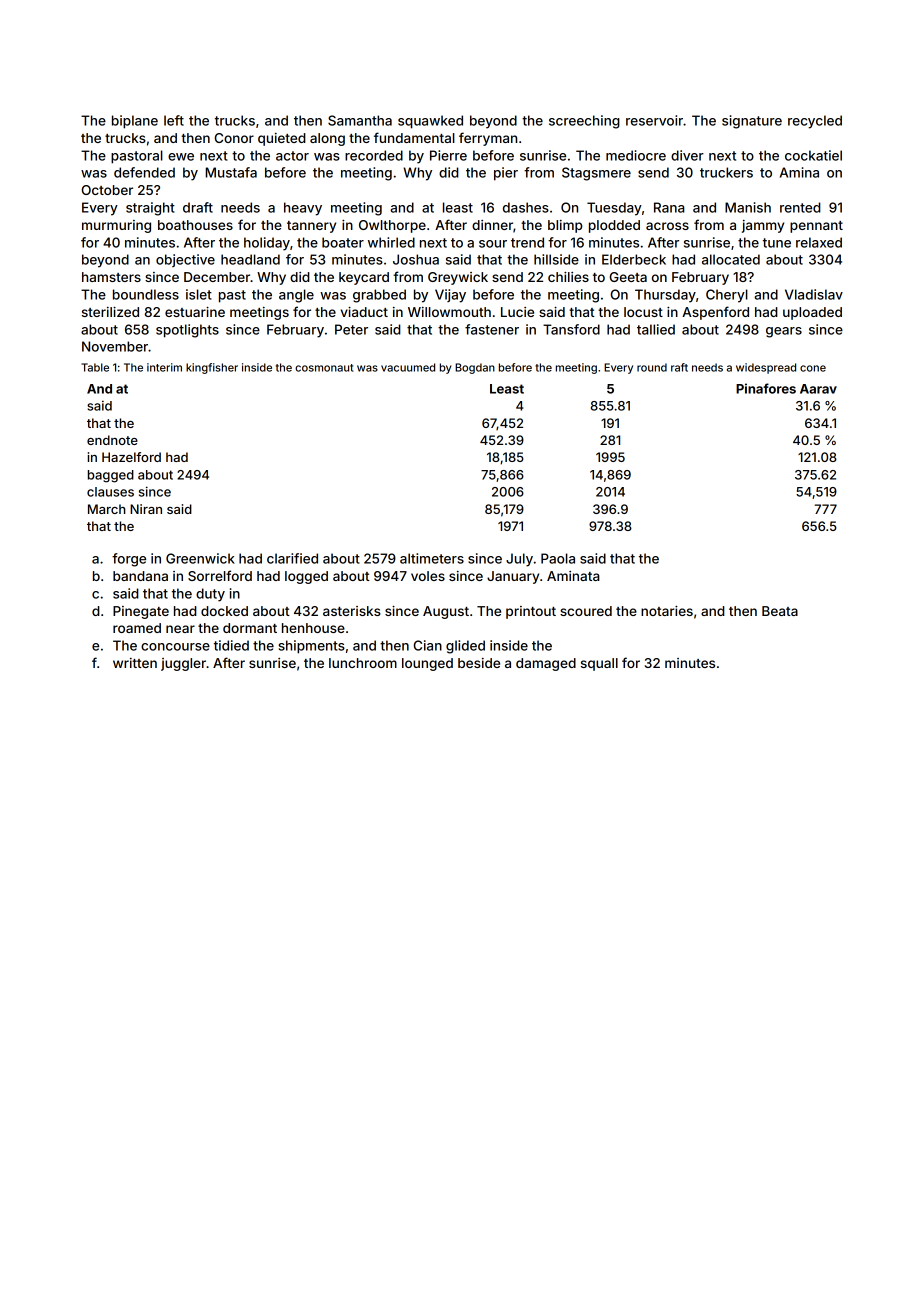 The image size is (924, 1308). I want to click on kingfisher, so click(212, 368).
